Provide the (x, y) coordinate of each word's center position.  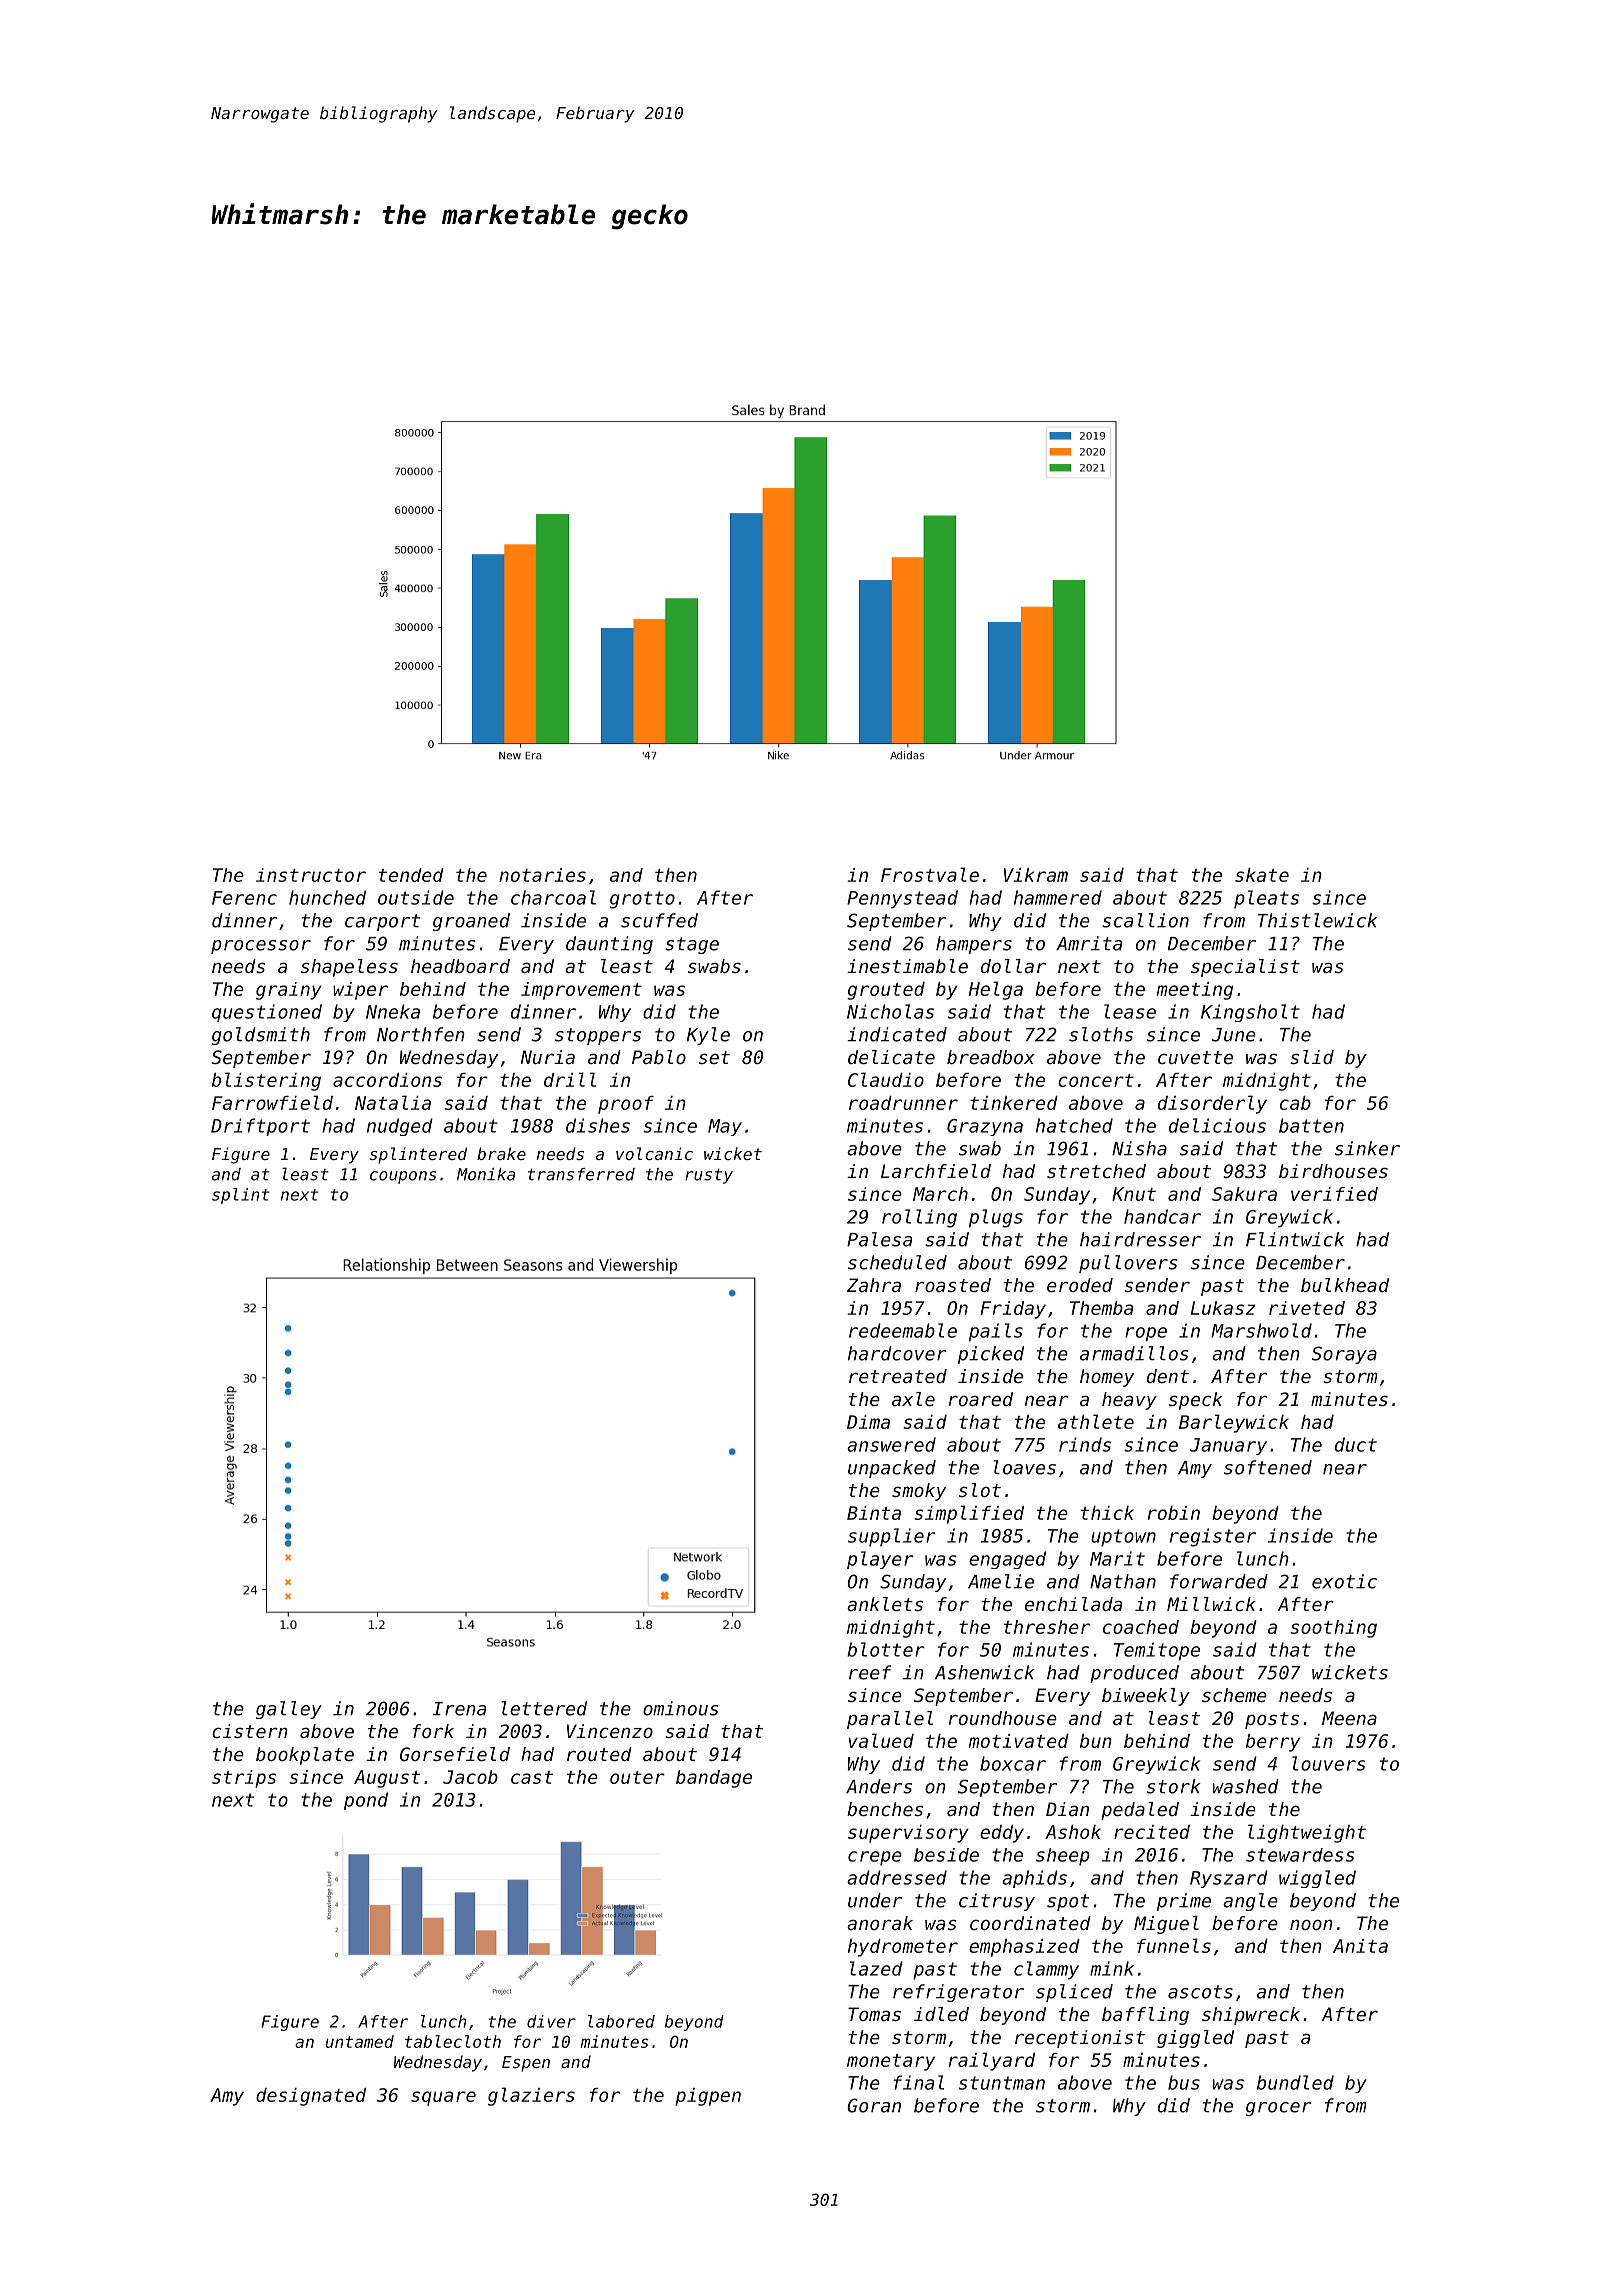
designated (311, 2097)
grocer (1279, 2109)
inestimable (907, 966)
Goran (874, 2105)
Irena (459, 1709)
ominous (680, 1708)
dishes (598, 1125)
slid (1312, 1057)
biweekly (1146, 1697)
